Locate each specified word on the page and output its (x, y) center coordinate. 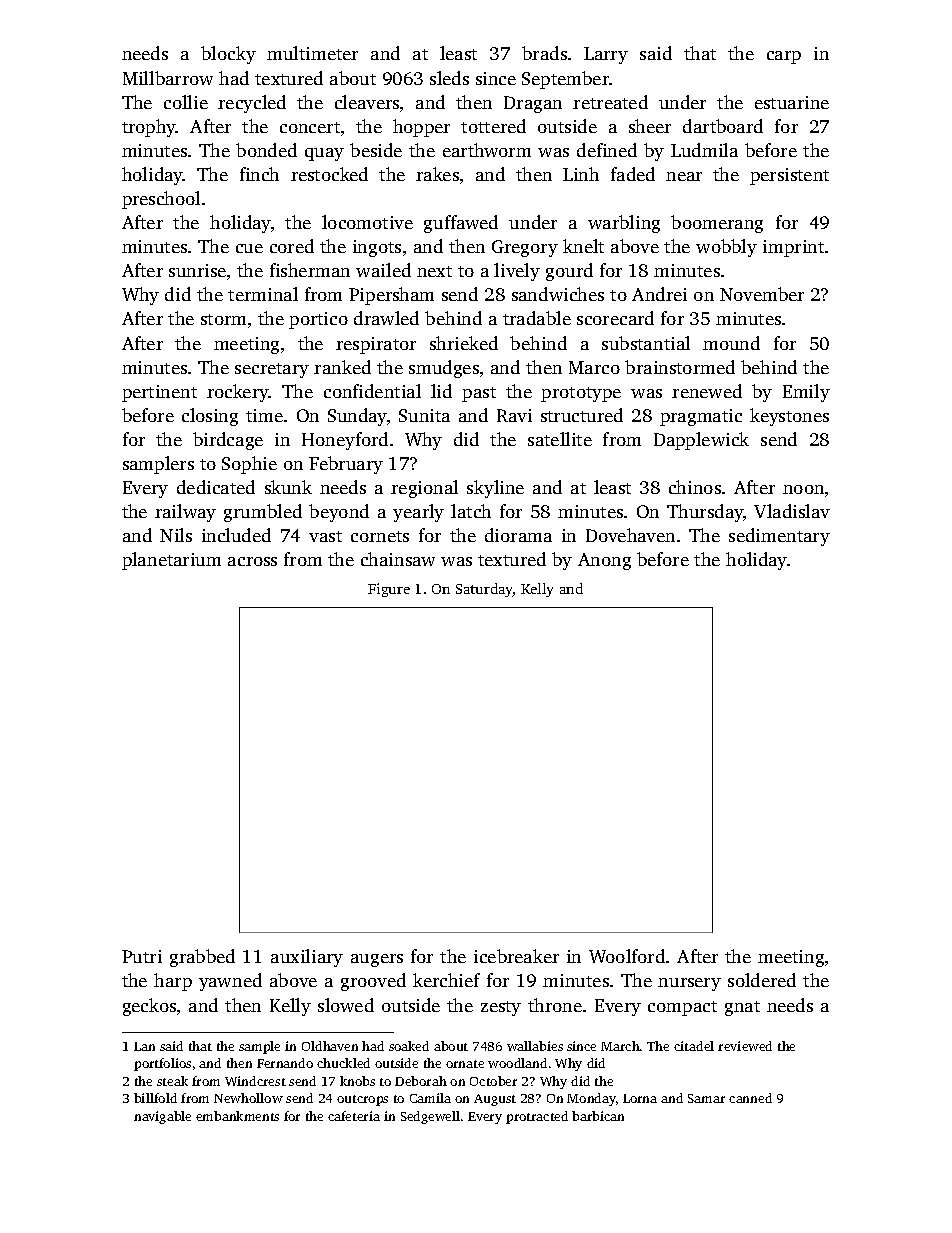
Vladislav (792, 511)
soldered (762, 980)
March (620, 1046)
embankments (237, 1116)
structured (582, 415)
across (252, 561)
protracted (537, 1117)
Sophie (249, 465)
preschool (161, 200)
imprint (793, 248)
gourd (569, 272)
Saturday (484, 590)
